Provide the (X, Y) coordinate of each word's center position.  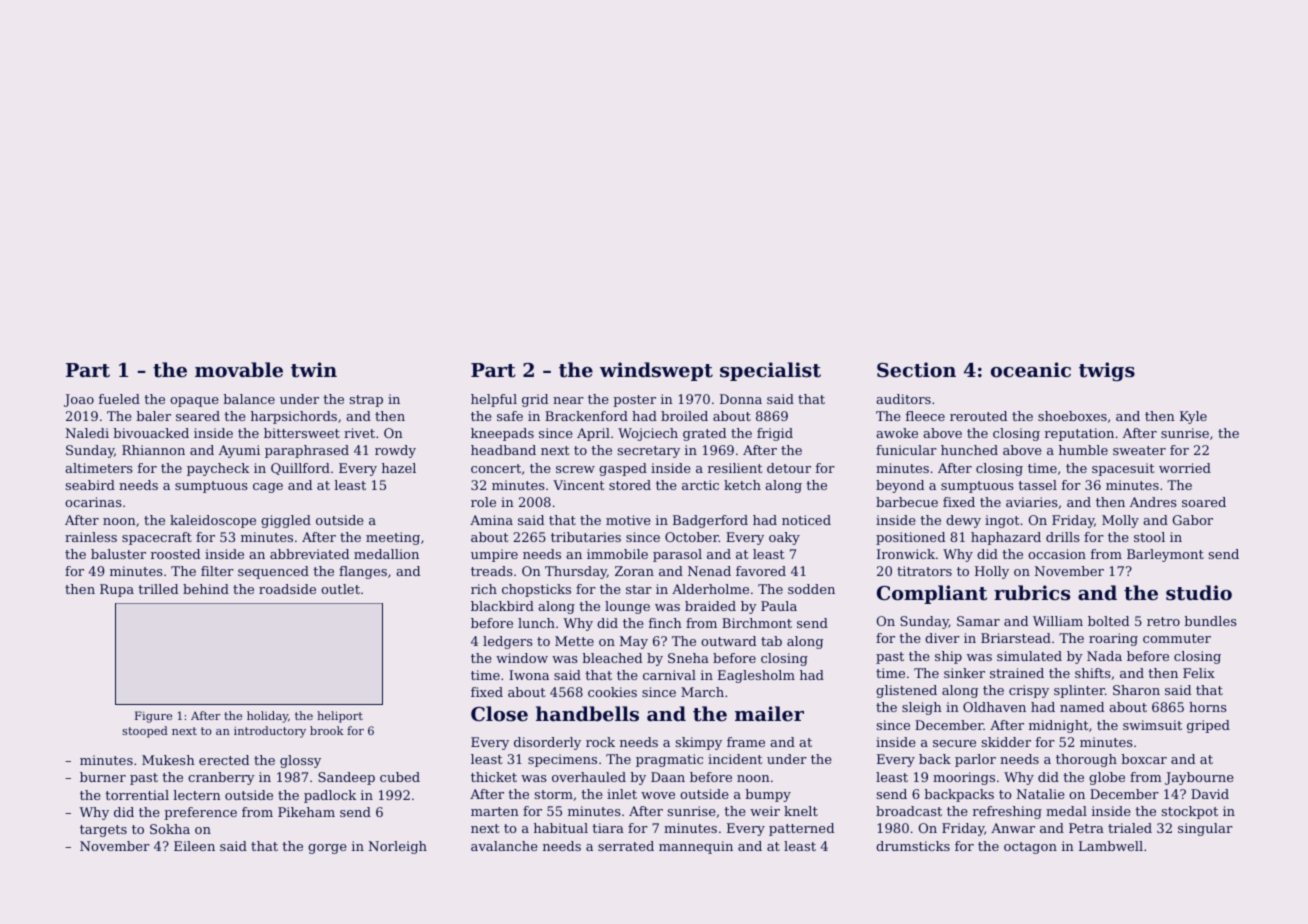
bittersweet (302, 433)
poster (634, 401)
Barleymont (1165, 555)
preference (200, 813)
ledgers (508, 642)
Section (916, 370)
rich (484, 589)
